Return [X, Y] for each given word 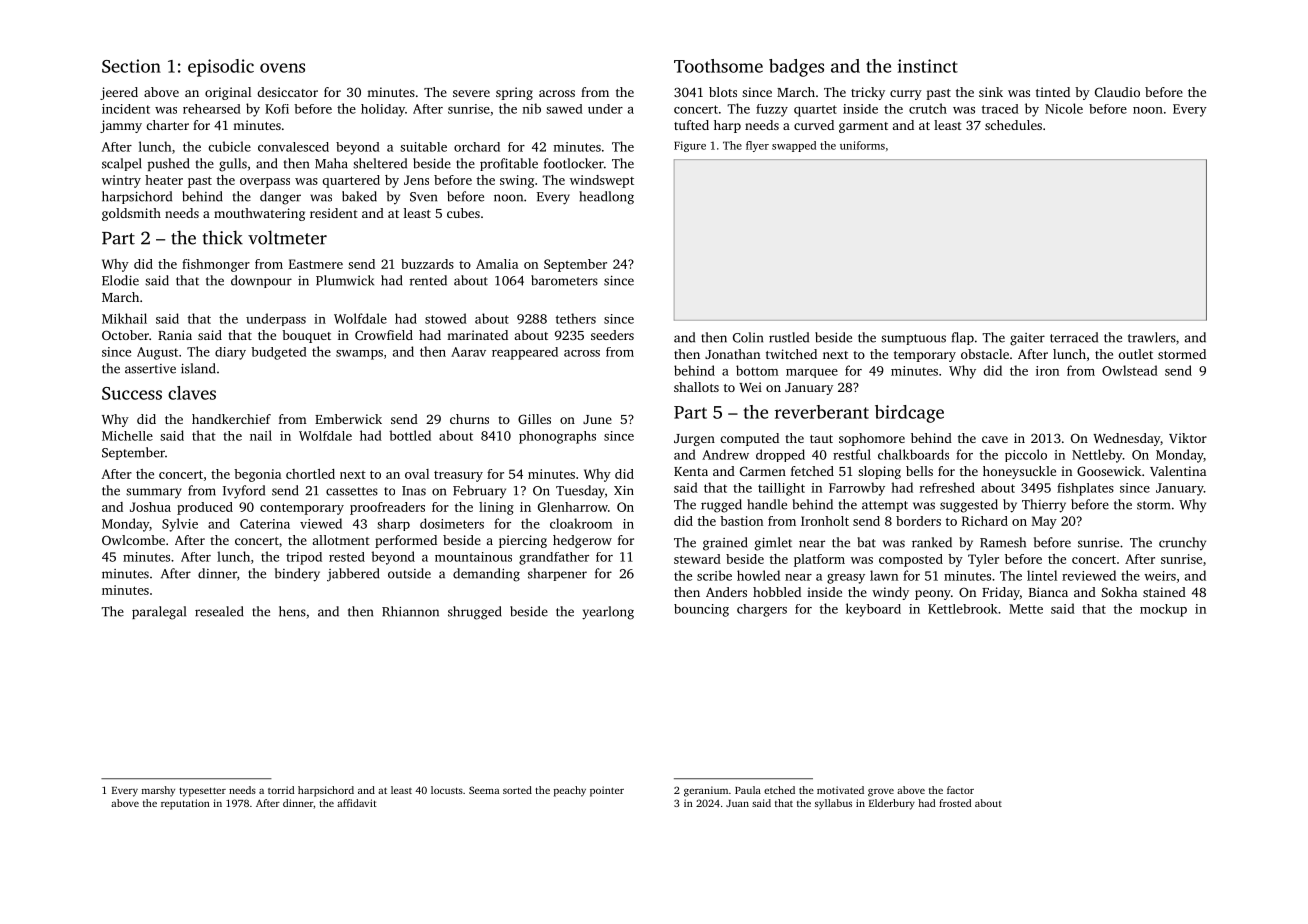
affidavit [357, 803]
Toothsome [718, 66]
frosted [955, 803]
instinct [928, 66]
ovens [282, 68]
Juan [737, 803]
